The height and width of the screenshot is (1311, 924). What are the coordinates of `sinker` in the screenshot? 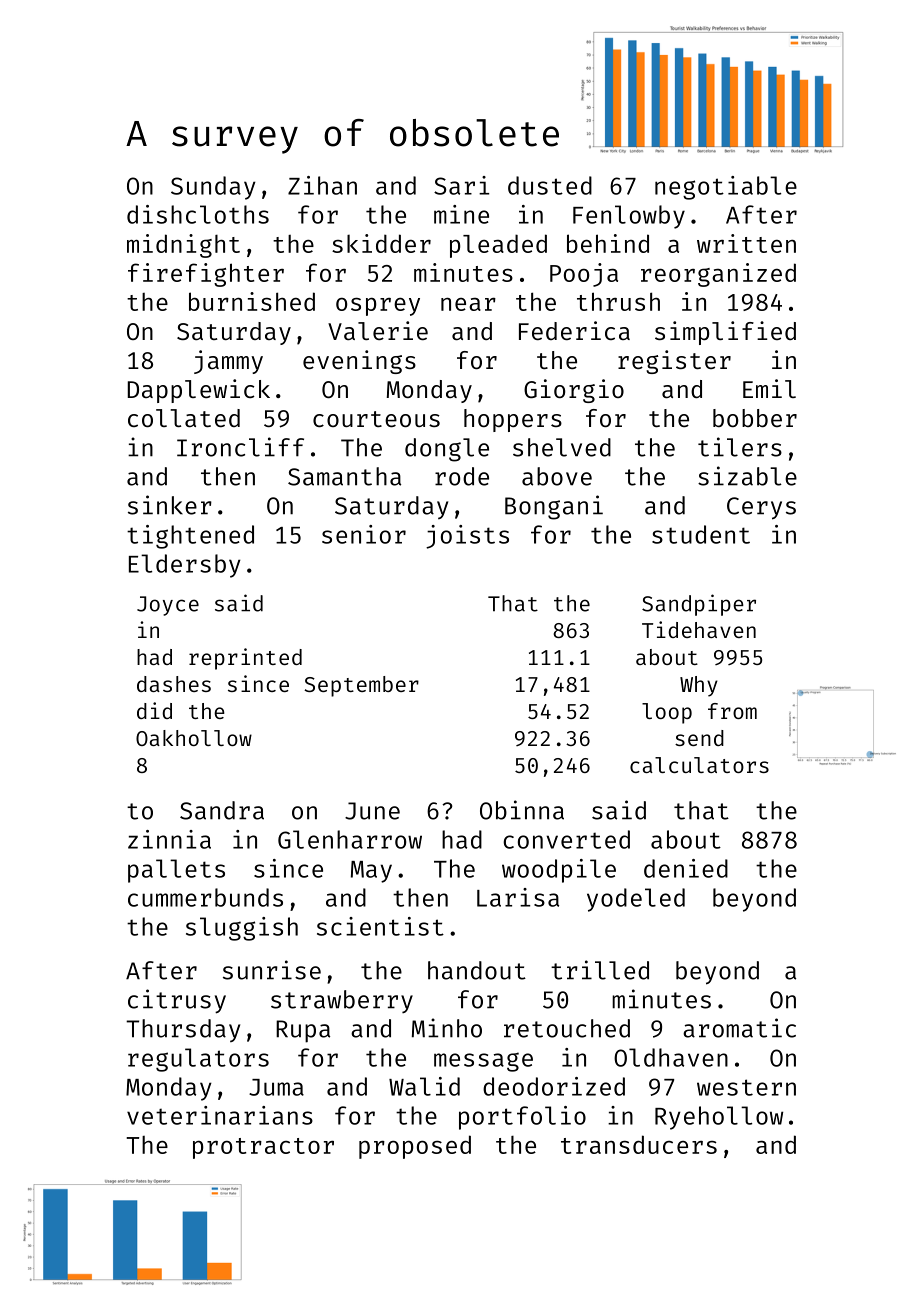 It's located at (170, 505).
